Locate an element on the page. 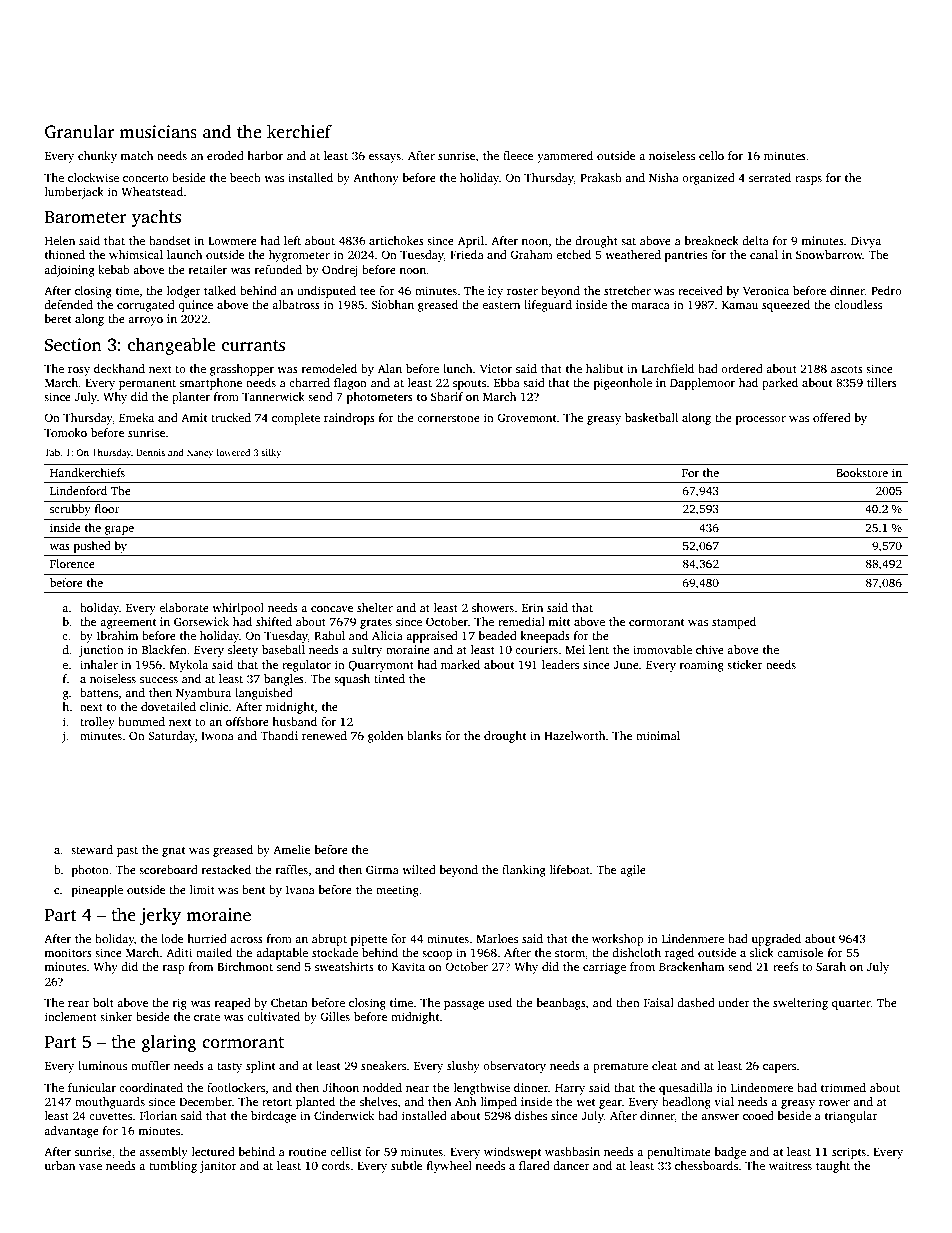 The image size is (952, 1233). minimal is located at coordinates (658, 735).
